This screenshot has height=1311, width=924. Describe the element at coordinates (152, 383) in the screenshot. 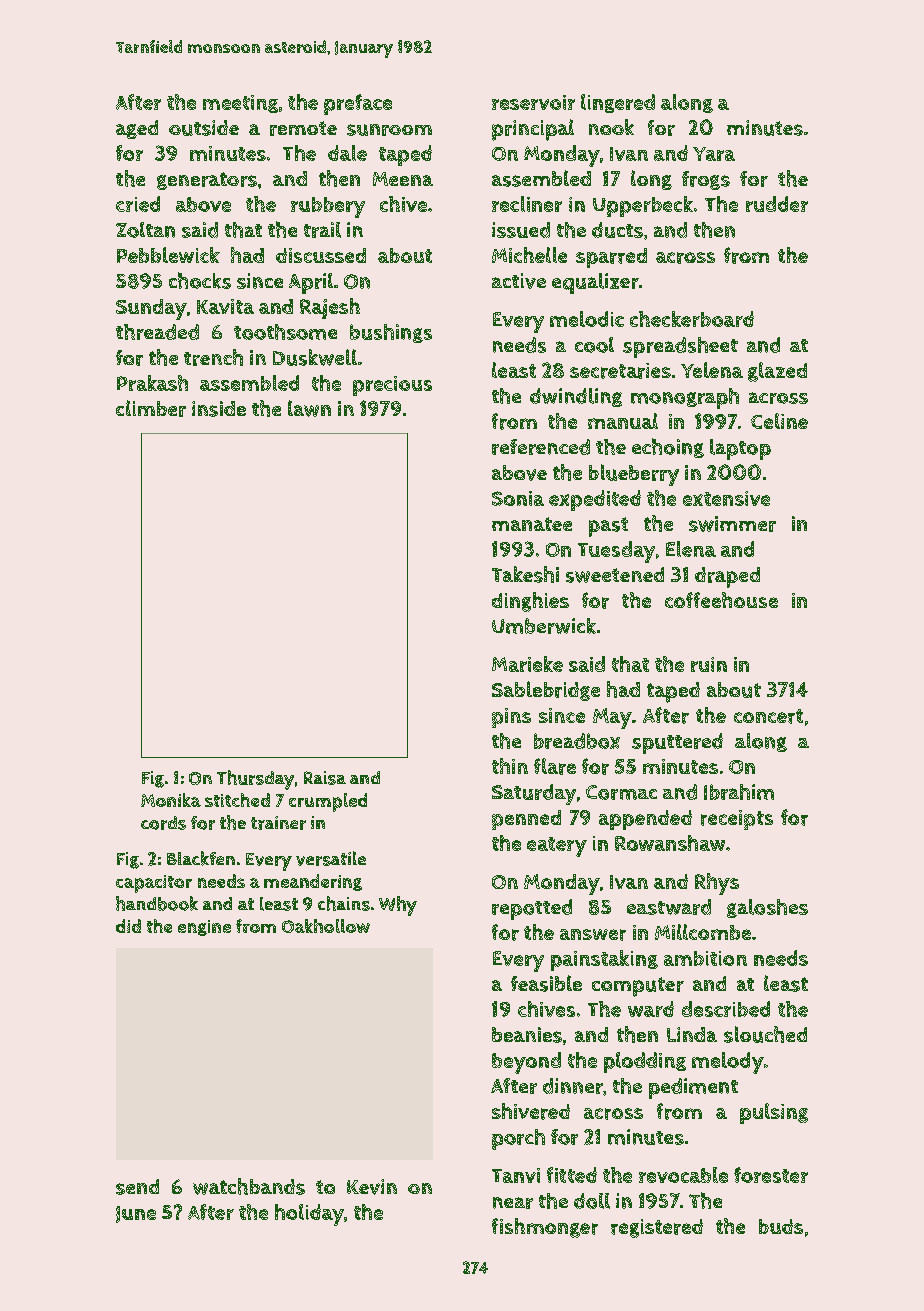

I see `Prakash` at that location.
